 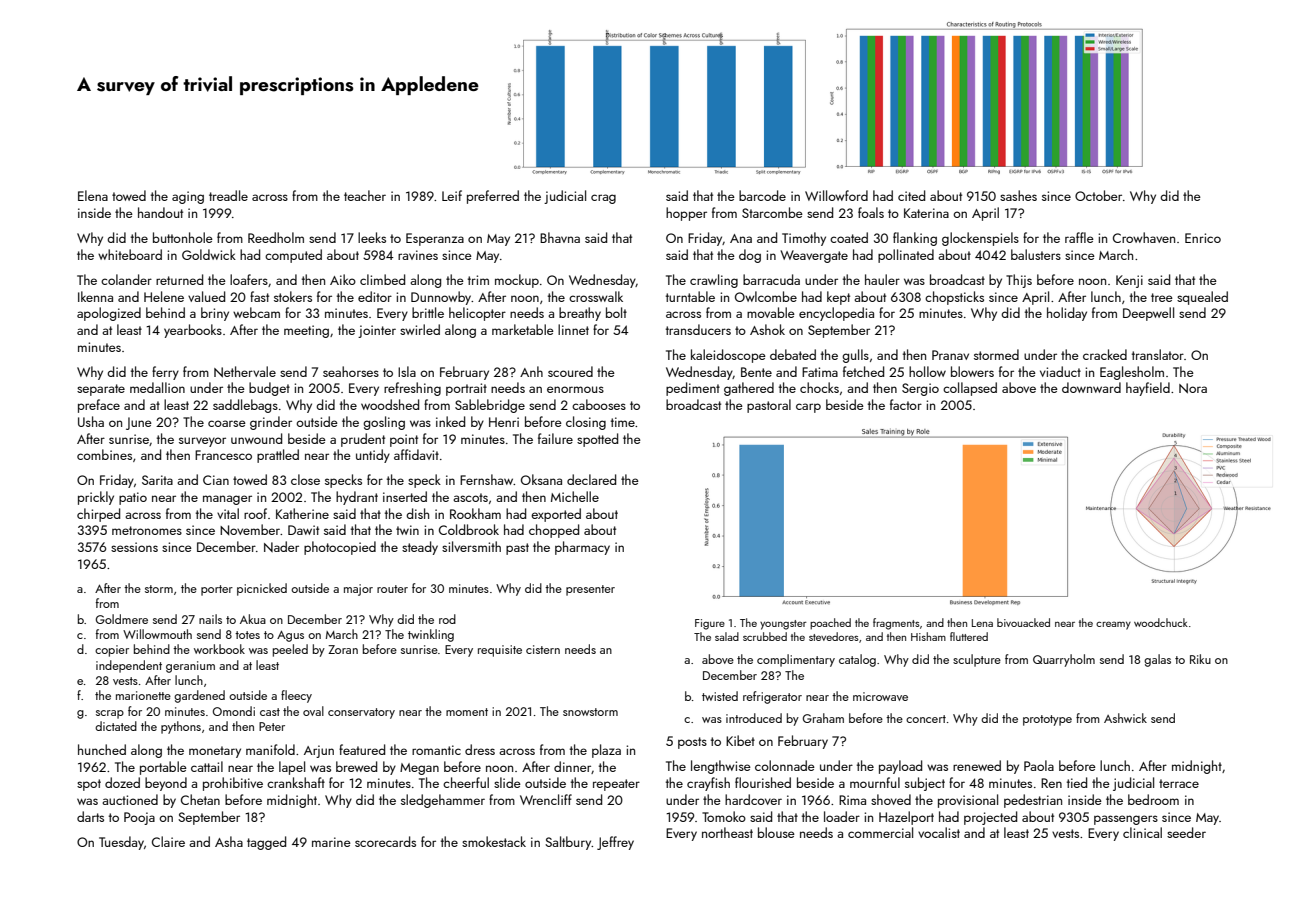 I want to click on meeting, so click(x=306, y=331).
